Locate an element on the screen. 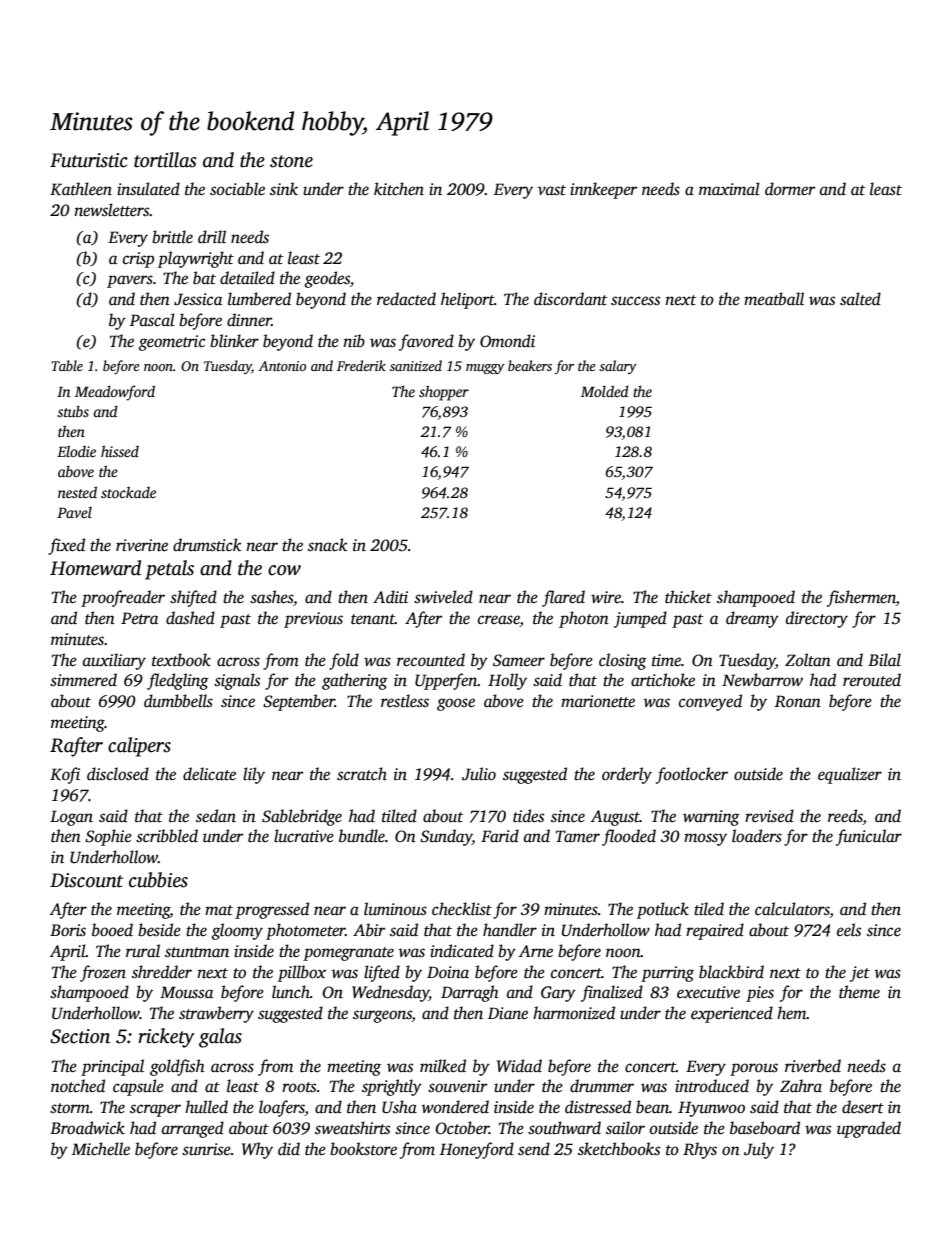  salted is located at coordinates (860, 299).
